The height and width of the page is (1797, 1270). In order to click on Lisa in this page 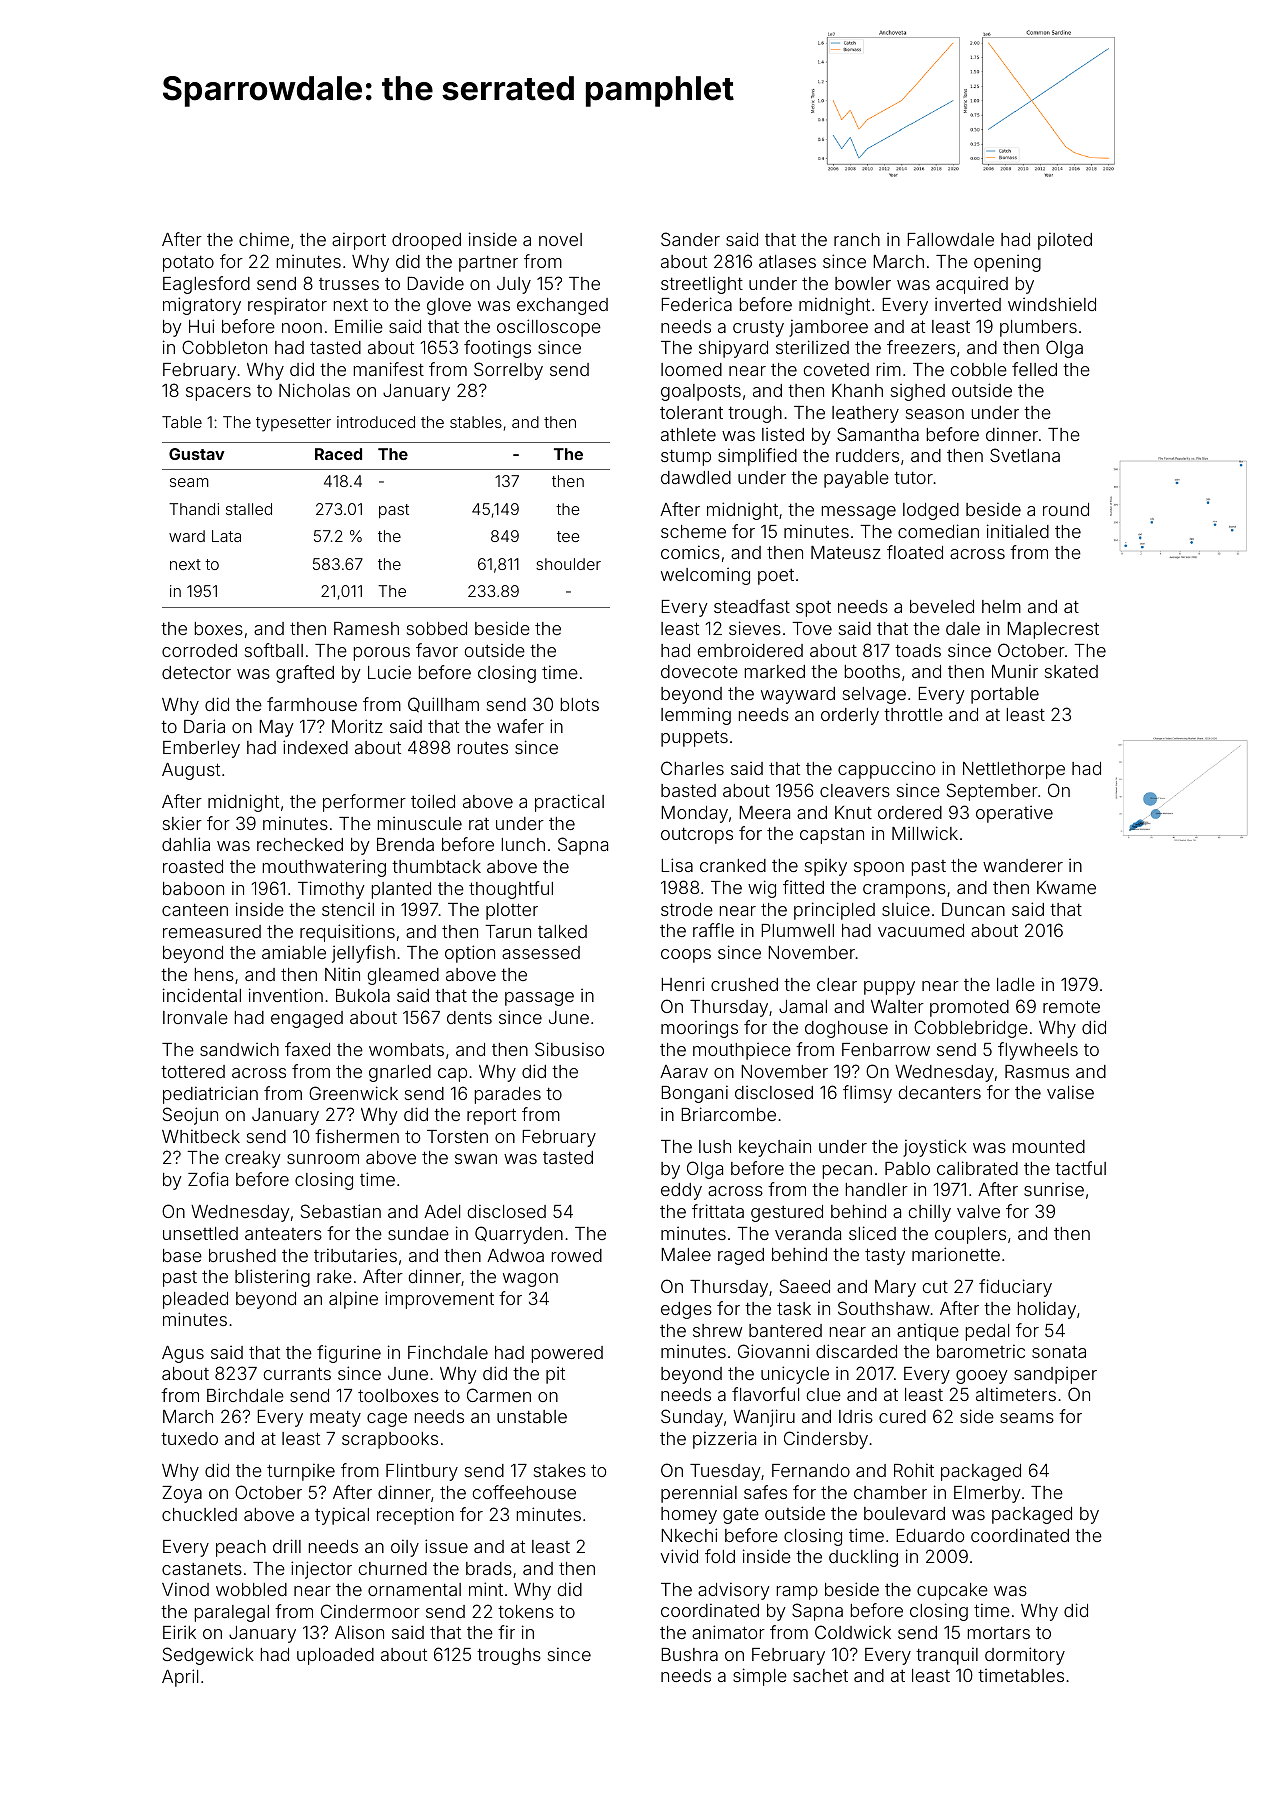, I will do `click(677, 865)`.
